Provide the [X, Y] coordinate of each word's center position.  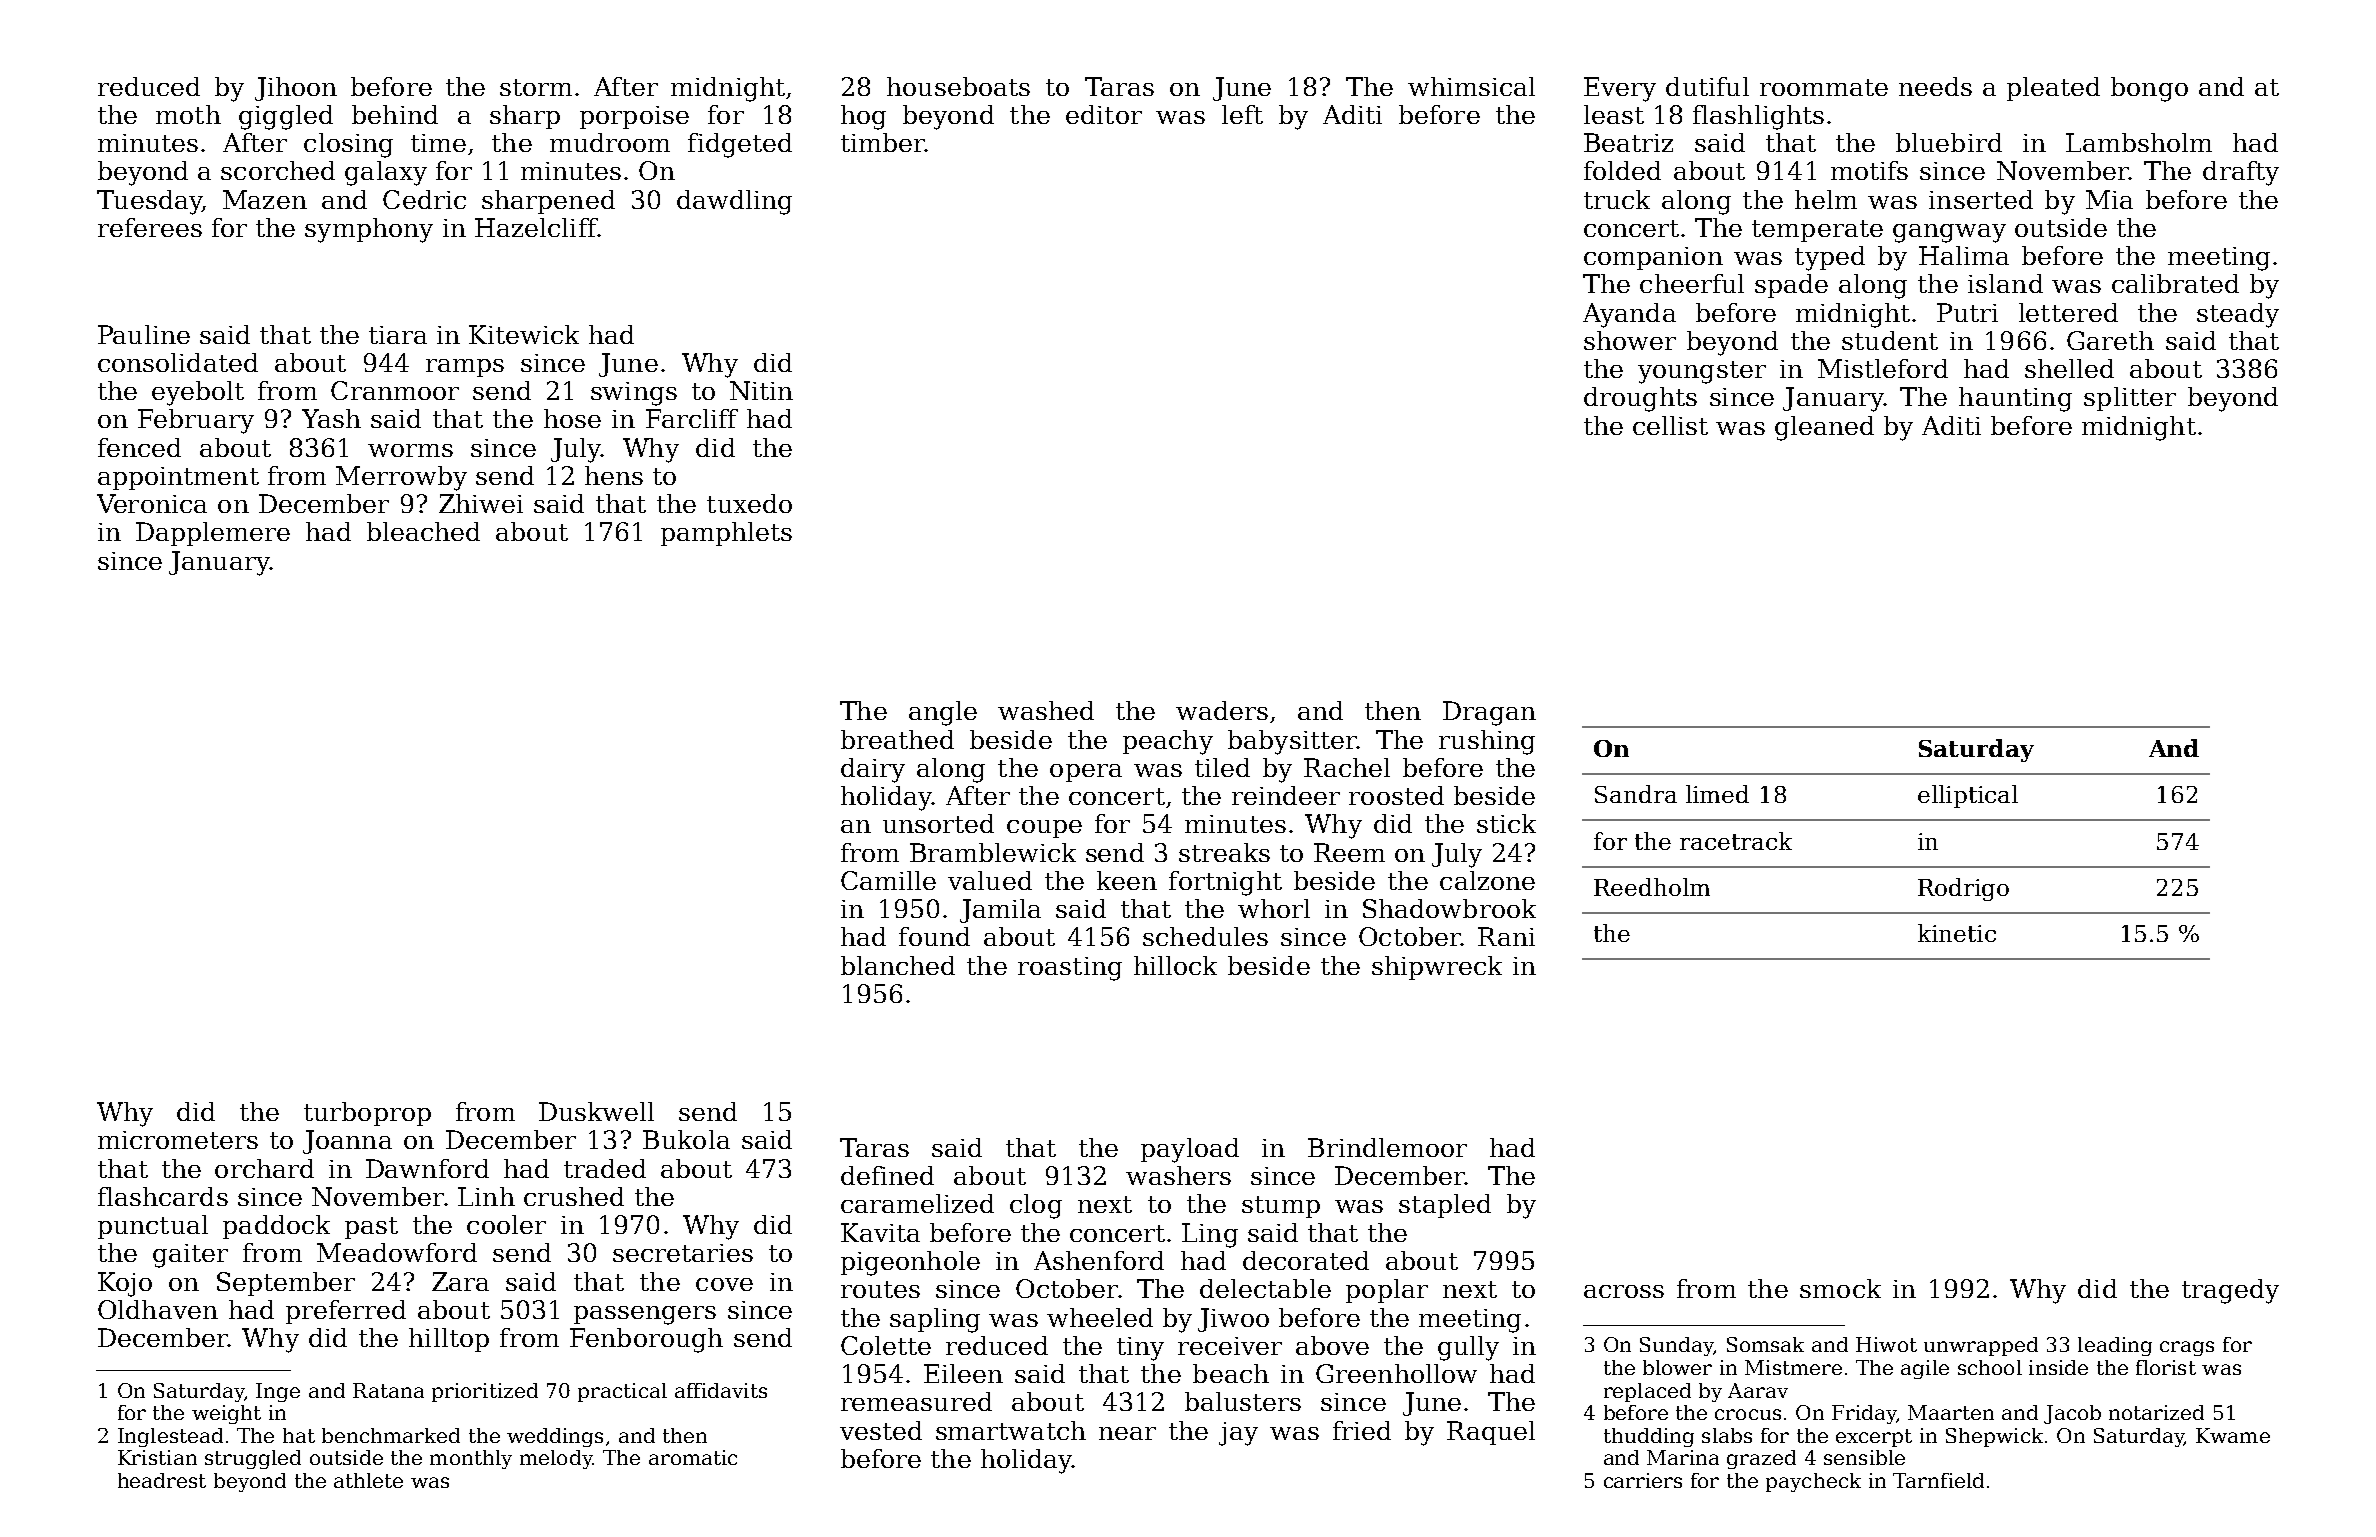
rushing [1487, 742]
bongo [2149, 89]
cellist [1670, 425]
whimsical [1471, 86]
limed [1717, 794]
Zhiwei [481, 503]
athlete [368, 1480]
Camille [888, 880]
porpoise [634, 117]
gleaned [1824, 428]
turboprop [367, 1114]
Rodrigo [1963, 889]
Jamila [1000, 911]
